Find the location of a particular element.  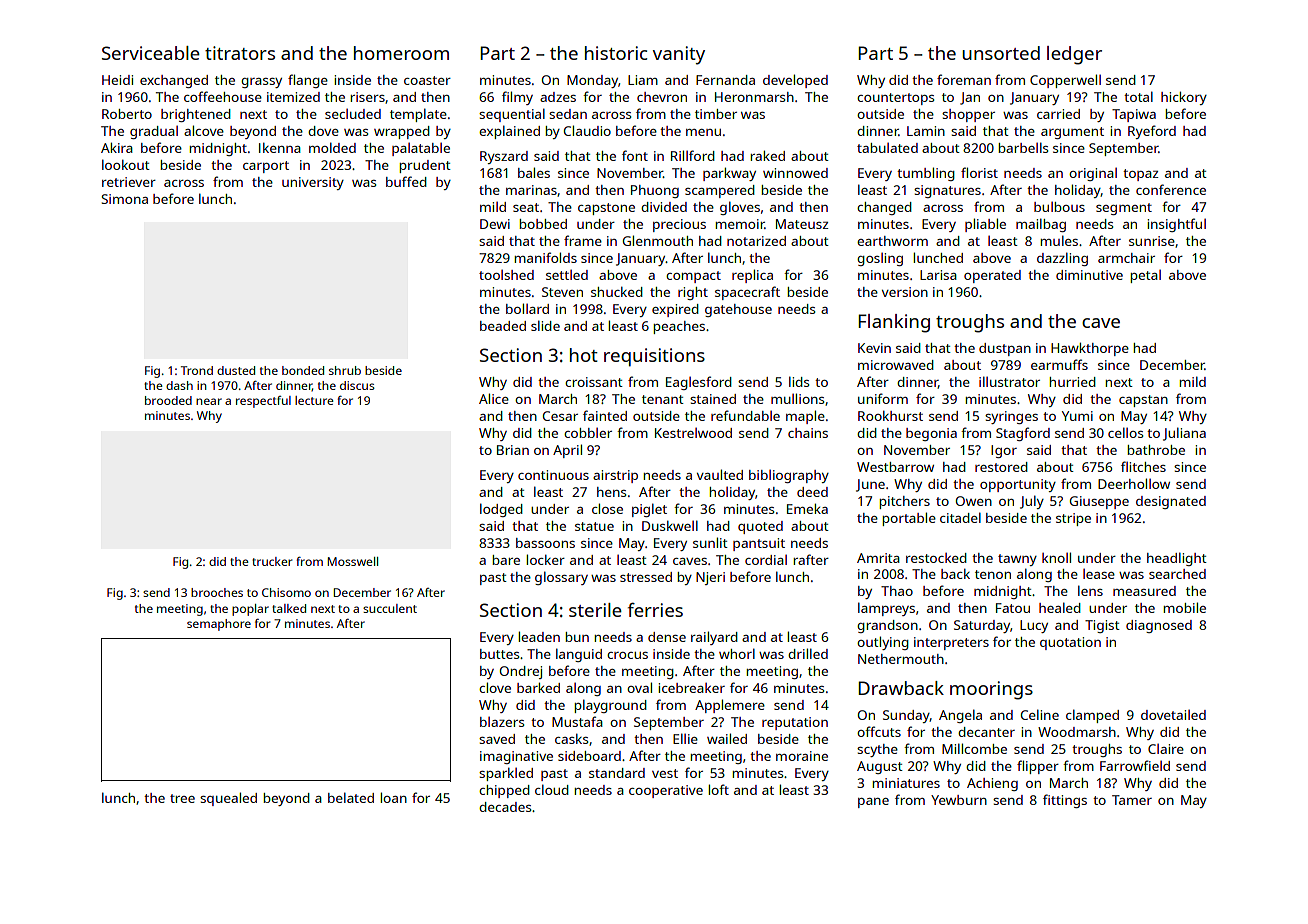

petal is located at coordinates (1145, 276).
